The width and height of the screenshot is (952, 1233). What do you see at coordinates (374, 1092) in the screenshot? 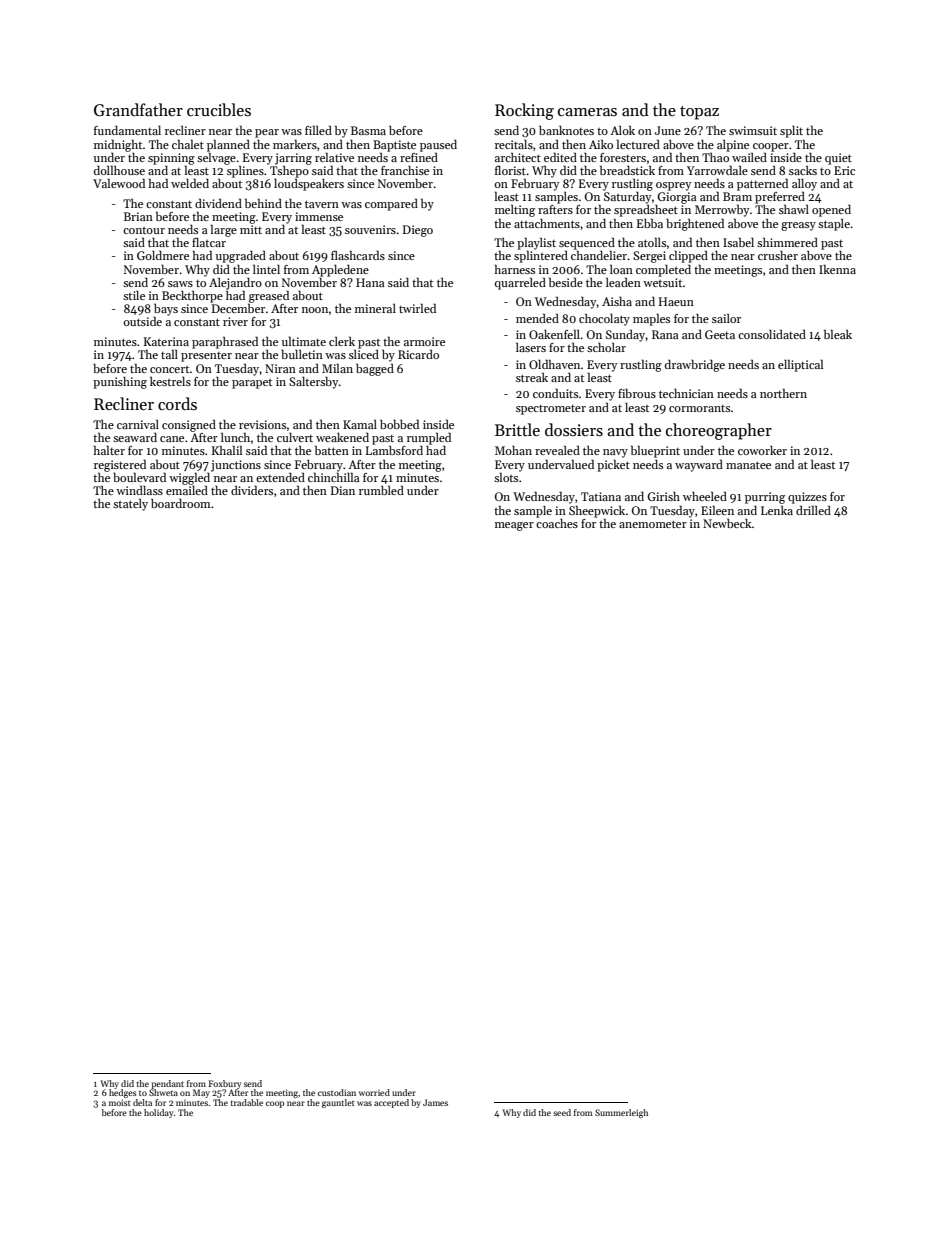
I see `worried` at bounding box center [374, 1092].
